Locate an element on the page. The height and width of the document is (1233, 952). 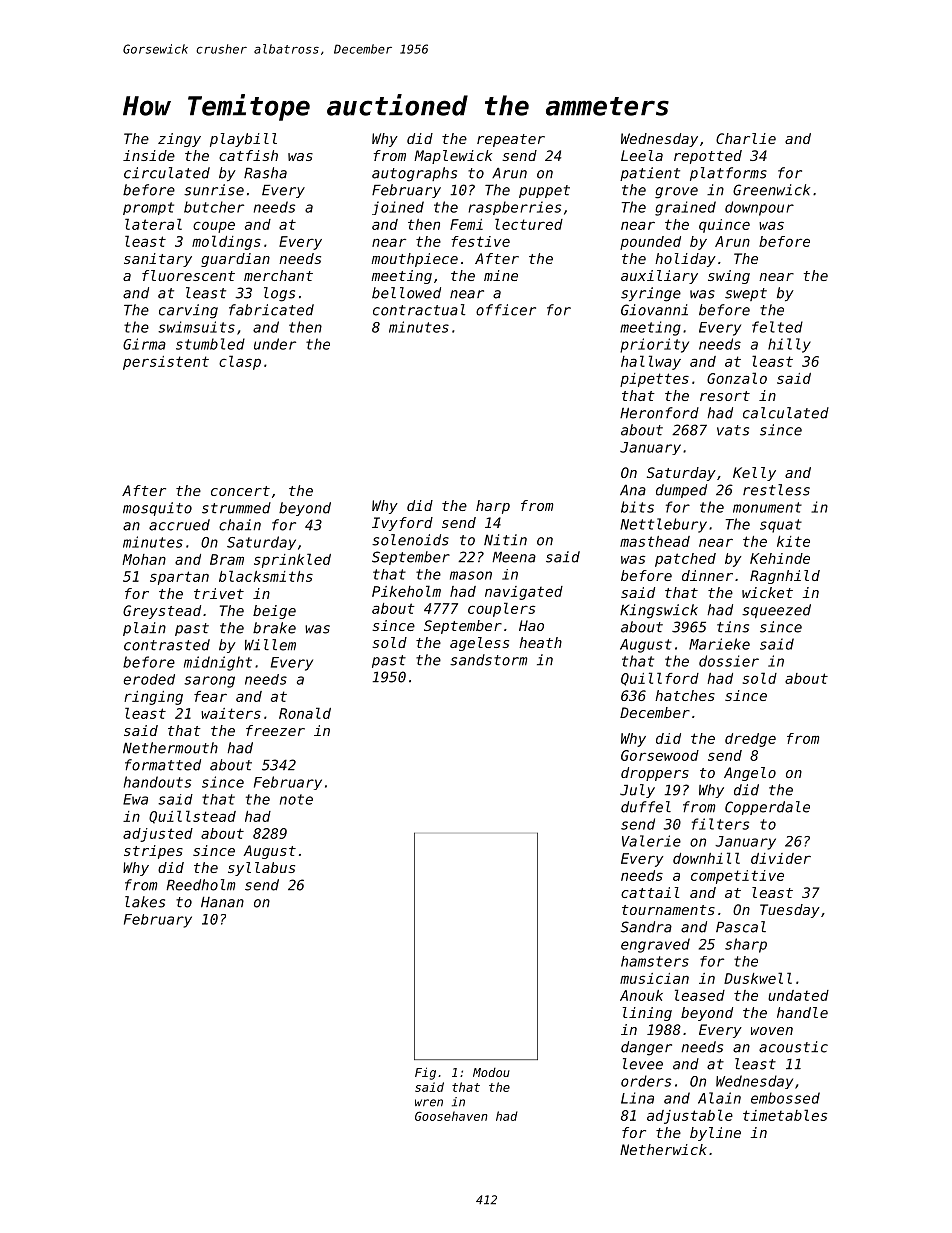
Duskwell is located at coordinates (758, 978).
